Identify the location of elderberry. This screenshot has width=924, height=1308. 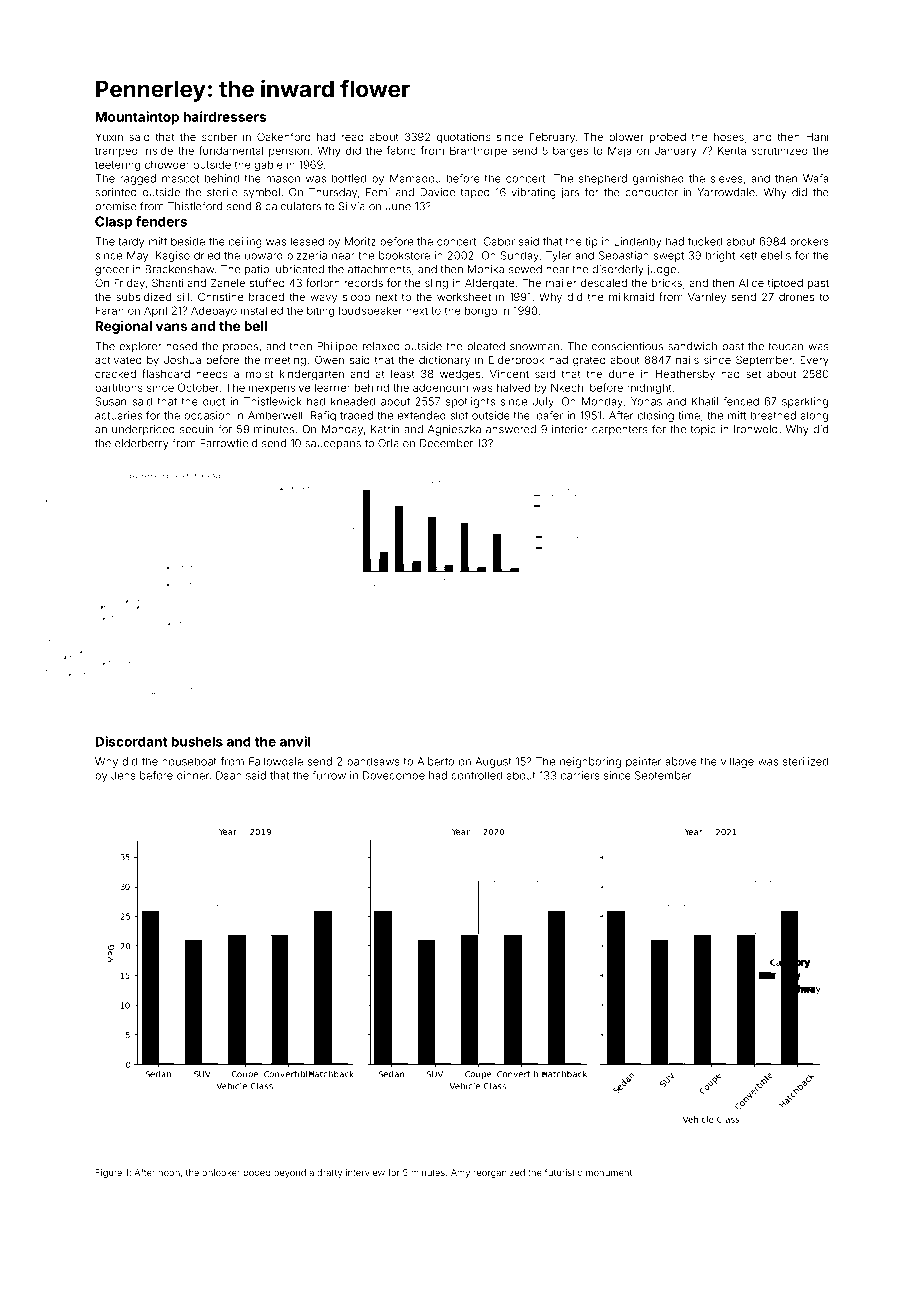
(142, 444).
